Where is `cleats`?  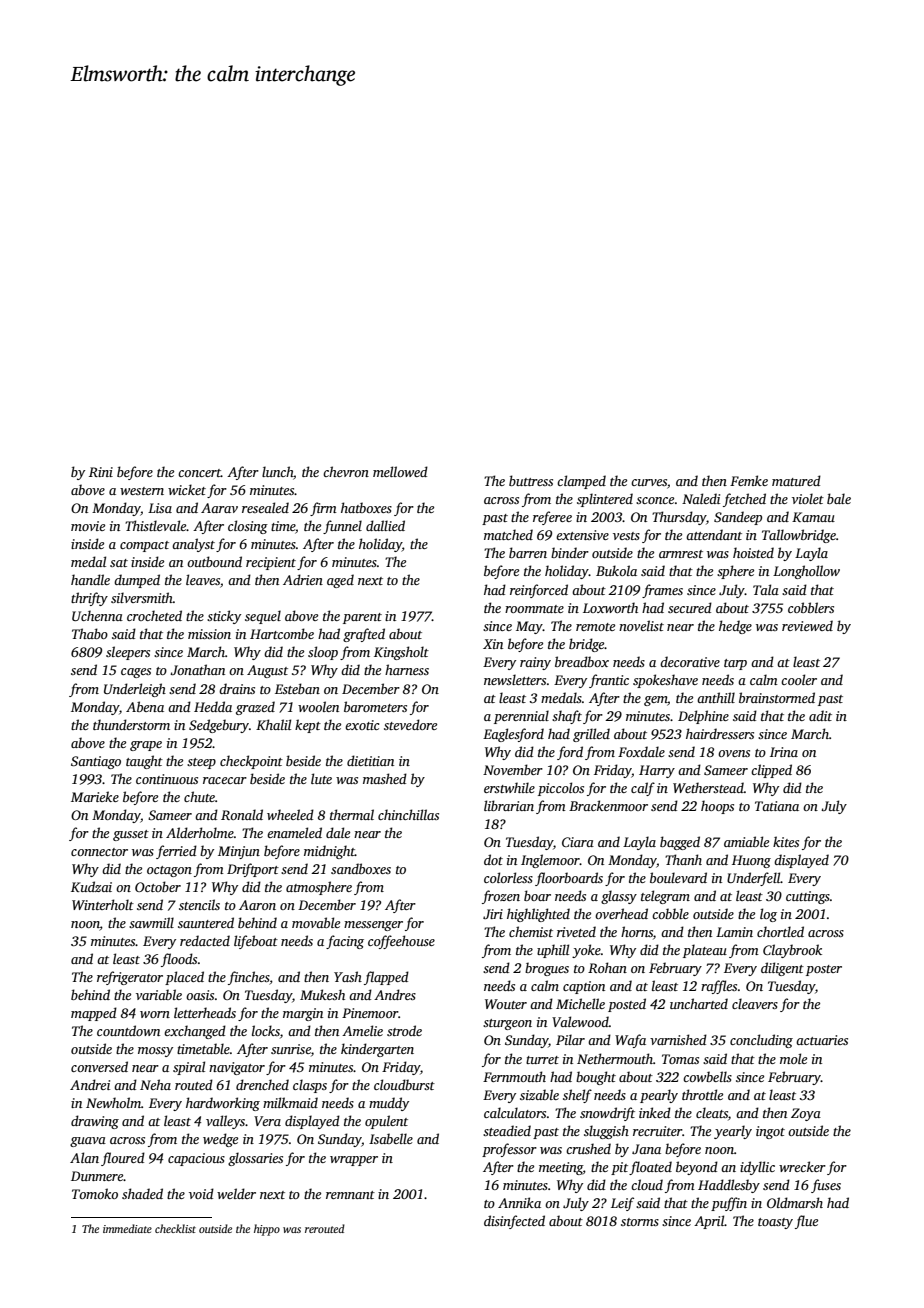 cleats is located at coordinates (712, 1112).
